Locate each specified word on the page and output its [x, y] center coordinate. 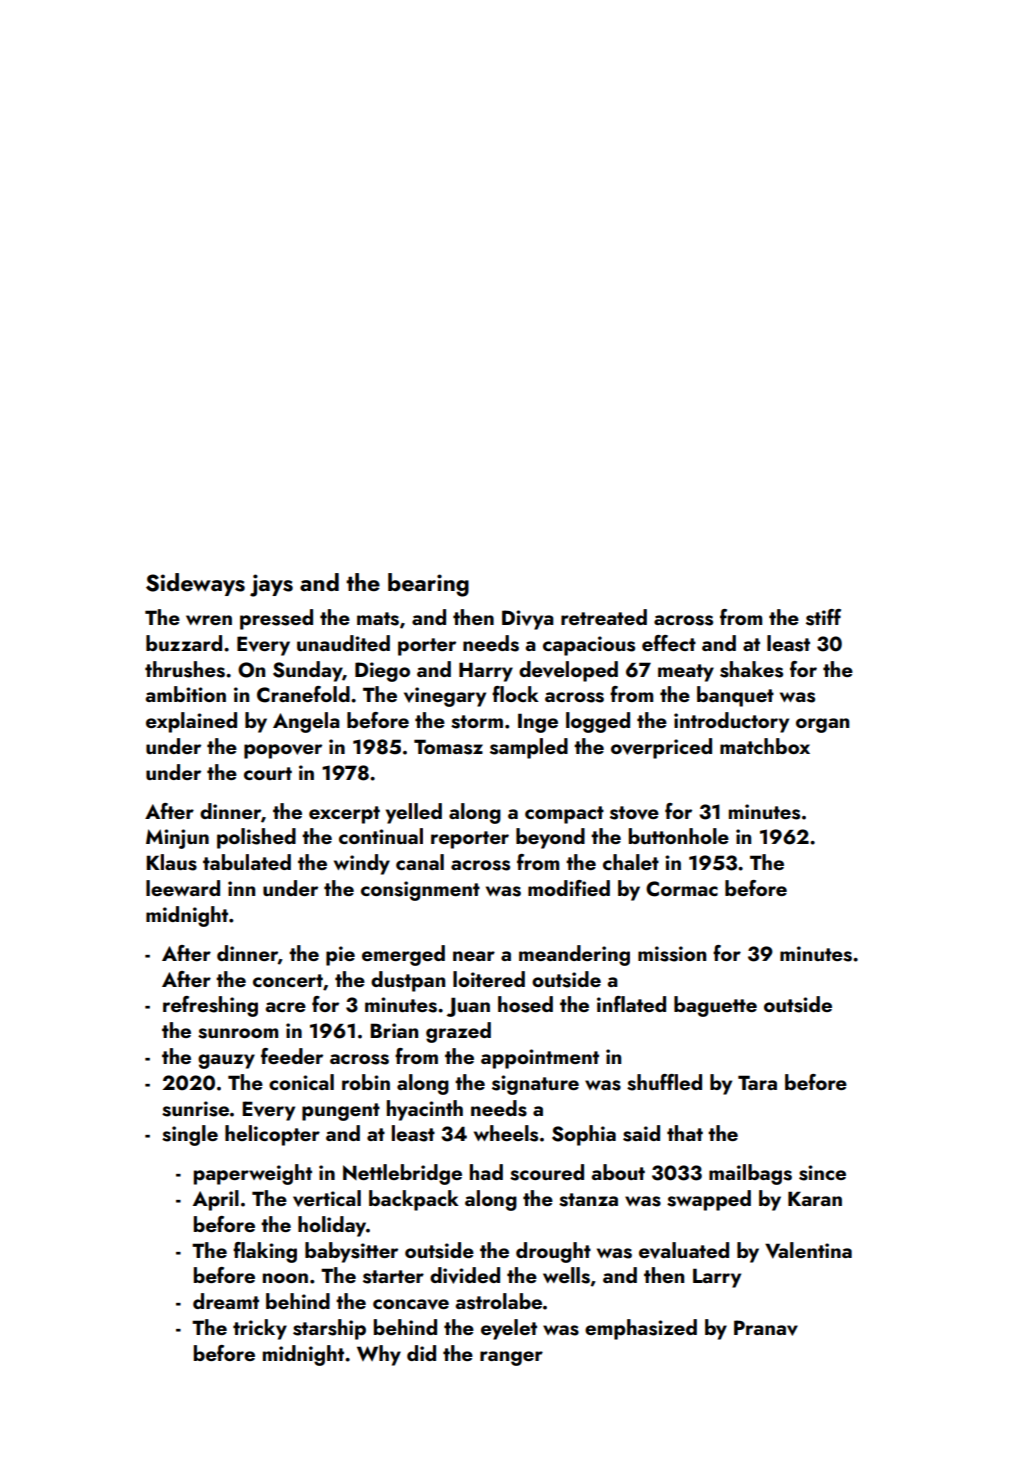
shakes [751, 669]
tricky [260, 1329]
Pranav [766, 1328]
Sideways [195, 584]
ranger [511, 1358]
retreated [604, 617]
